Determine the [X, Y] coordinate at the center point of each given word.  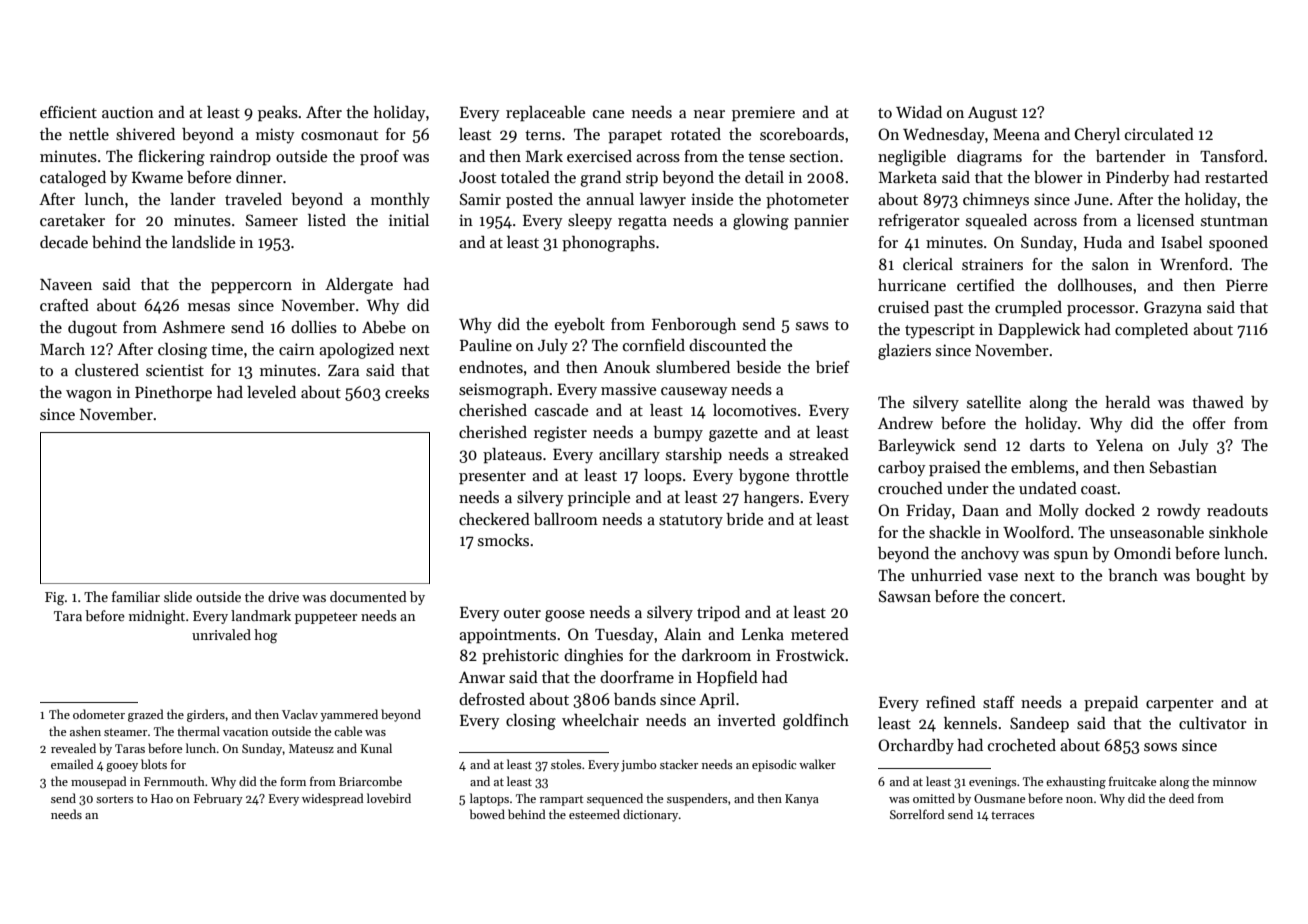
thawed [1218, 402]
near [709, 114]
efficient [68, 112]
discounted [727, 345]
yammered [349, 715]
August [992, 114]
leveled [271, 392]
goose [565, 616]
